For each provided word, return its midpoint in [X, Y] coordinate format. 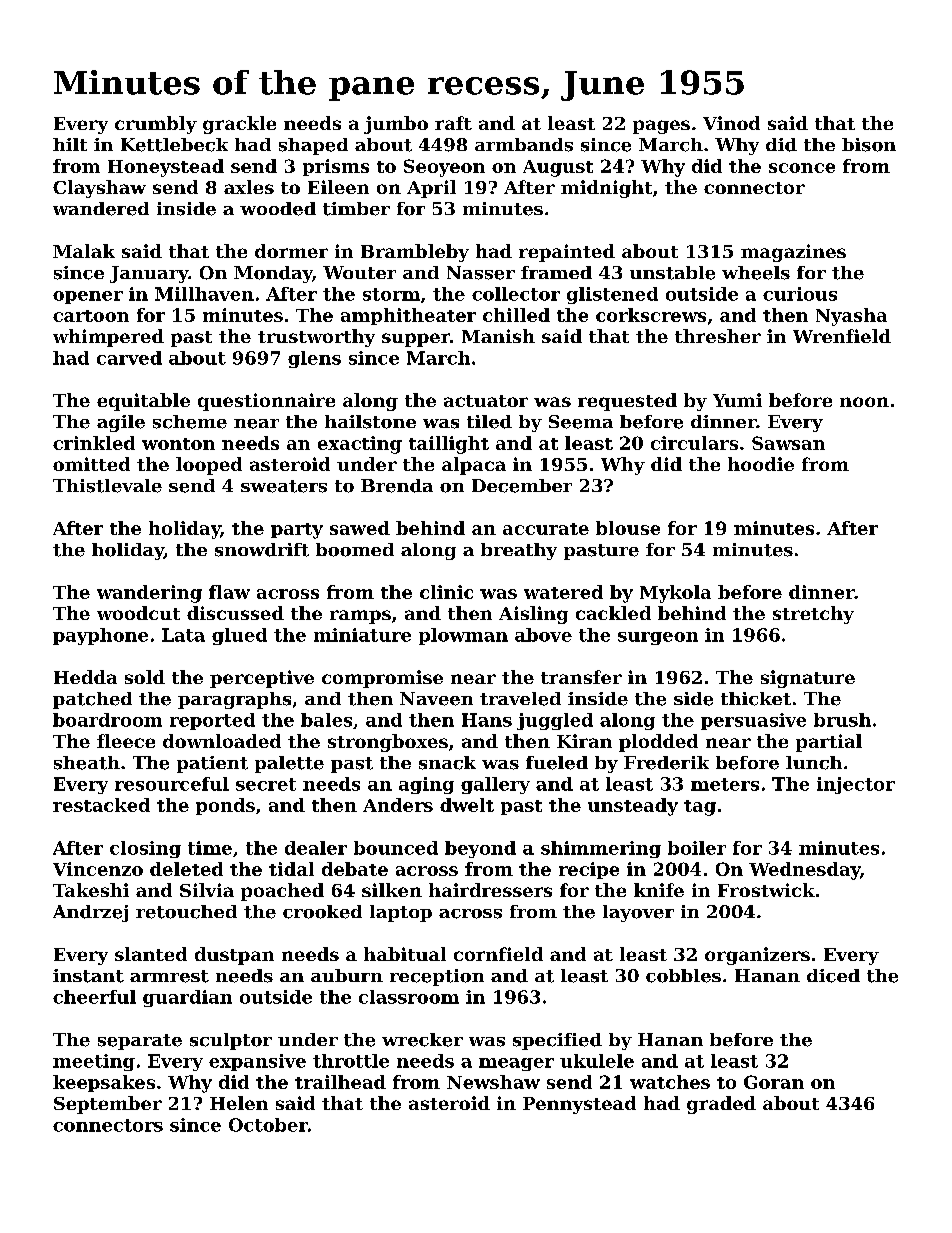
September [108, 1105]
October [268, 1125]
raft [453, 123]
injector [856, 785]
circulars [694, 443]
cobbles [683, 976]
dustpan [234, 956]
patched [92, 700]
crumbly [156, 125]
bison [869, 145]
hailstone [370, 422]
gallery [495, 785]
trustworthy [316, 338]
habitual [405, 954]
